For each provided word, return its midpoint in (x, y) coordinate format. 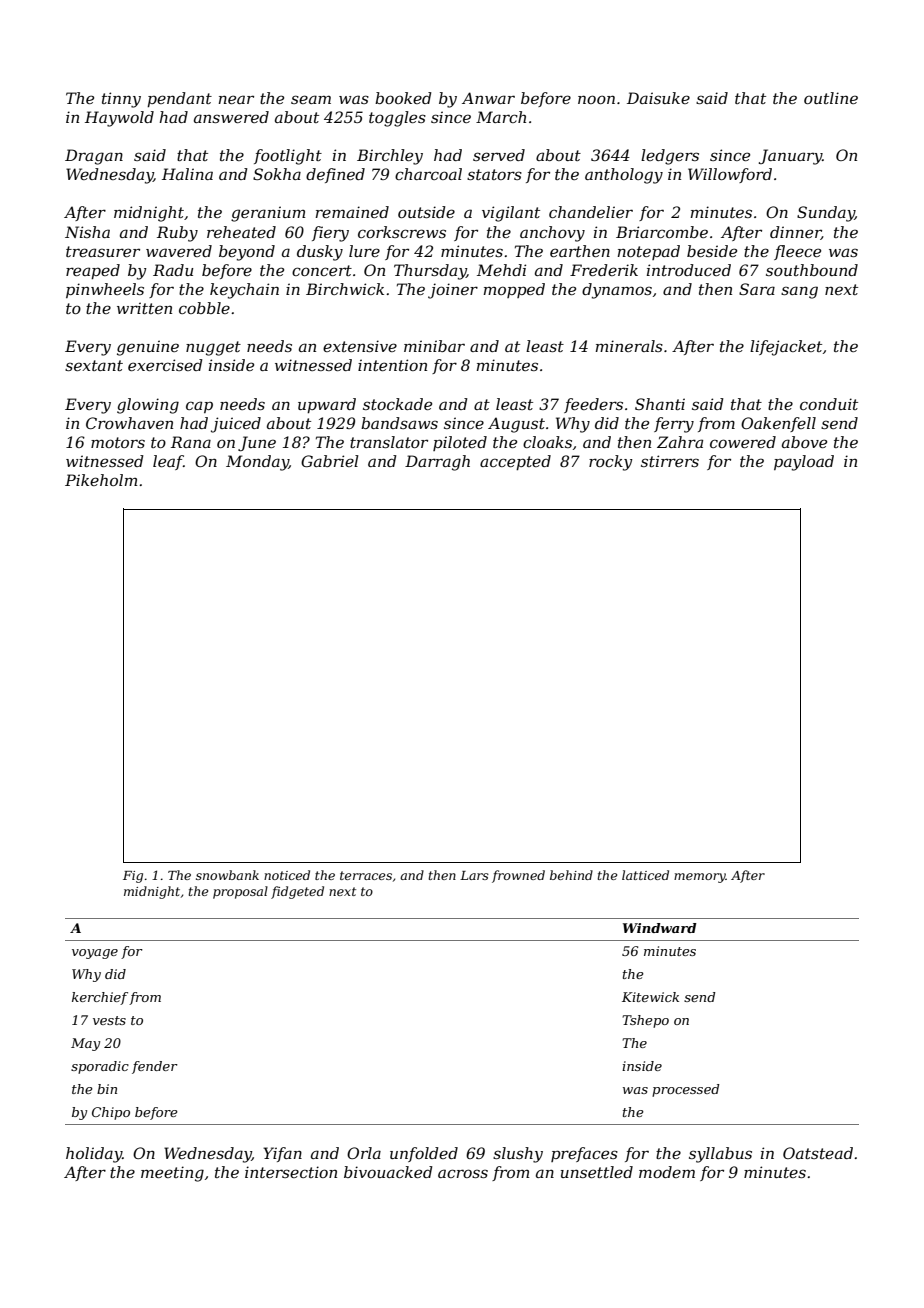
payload (804, 463)
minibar (434, 346)
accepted (515, 462)
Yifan (282, 1154)
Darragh (437, 463)
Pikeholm (101, 480)
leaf (168, 462)
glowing (148, 406)
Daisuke (658, 98)
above (804, 442)
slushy (518, 1155)
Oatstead (818, 1153)
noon (596, 99)
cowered (743, 442)
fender (155, 1067)
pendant (179, 99)
